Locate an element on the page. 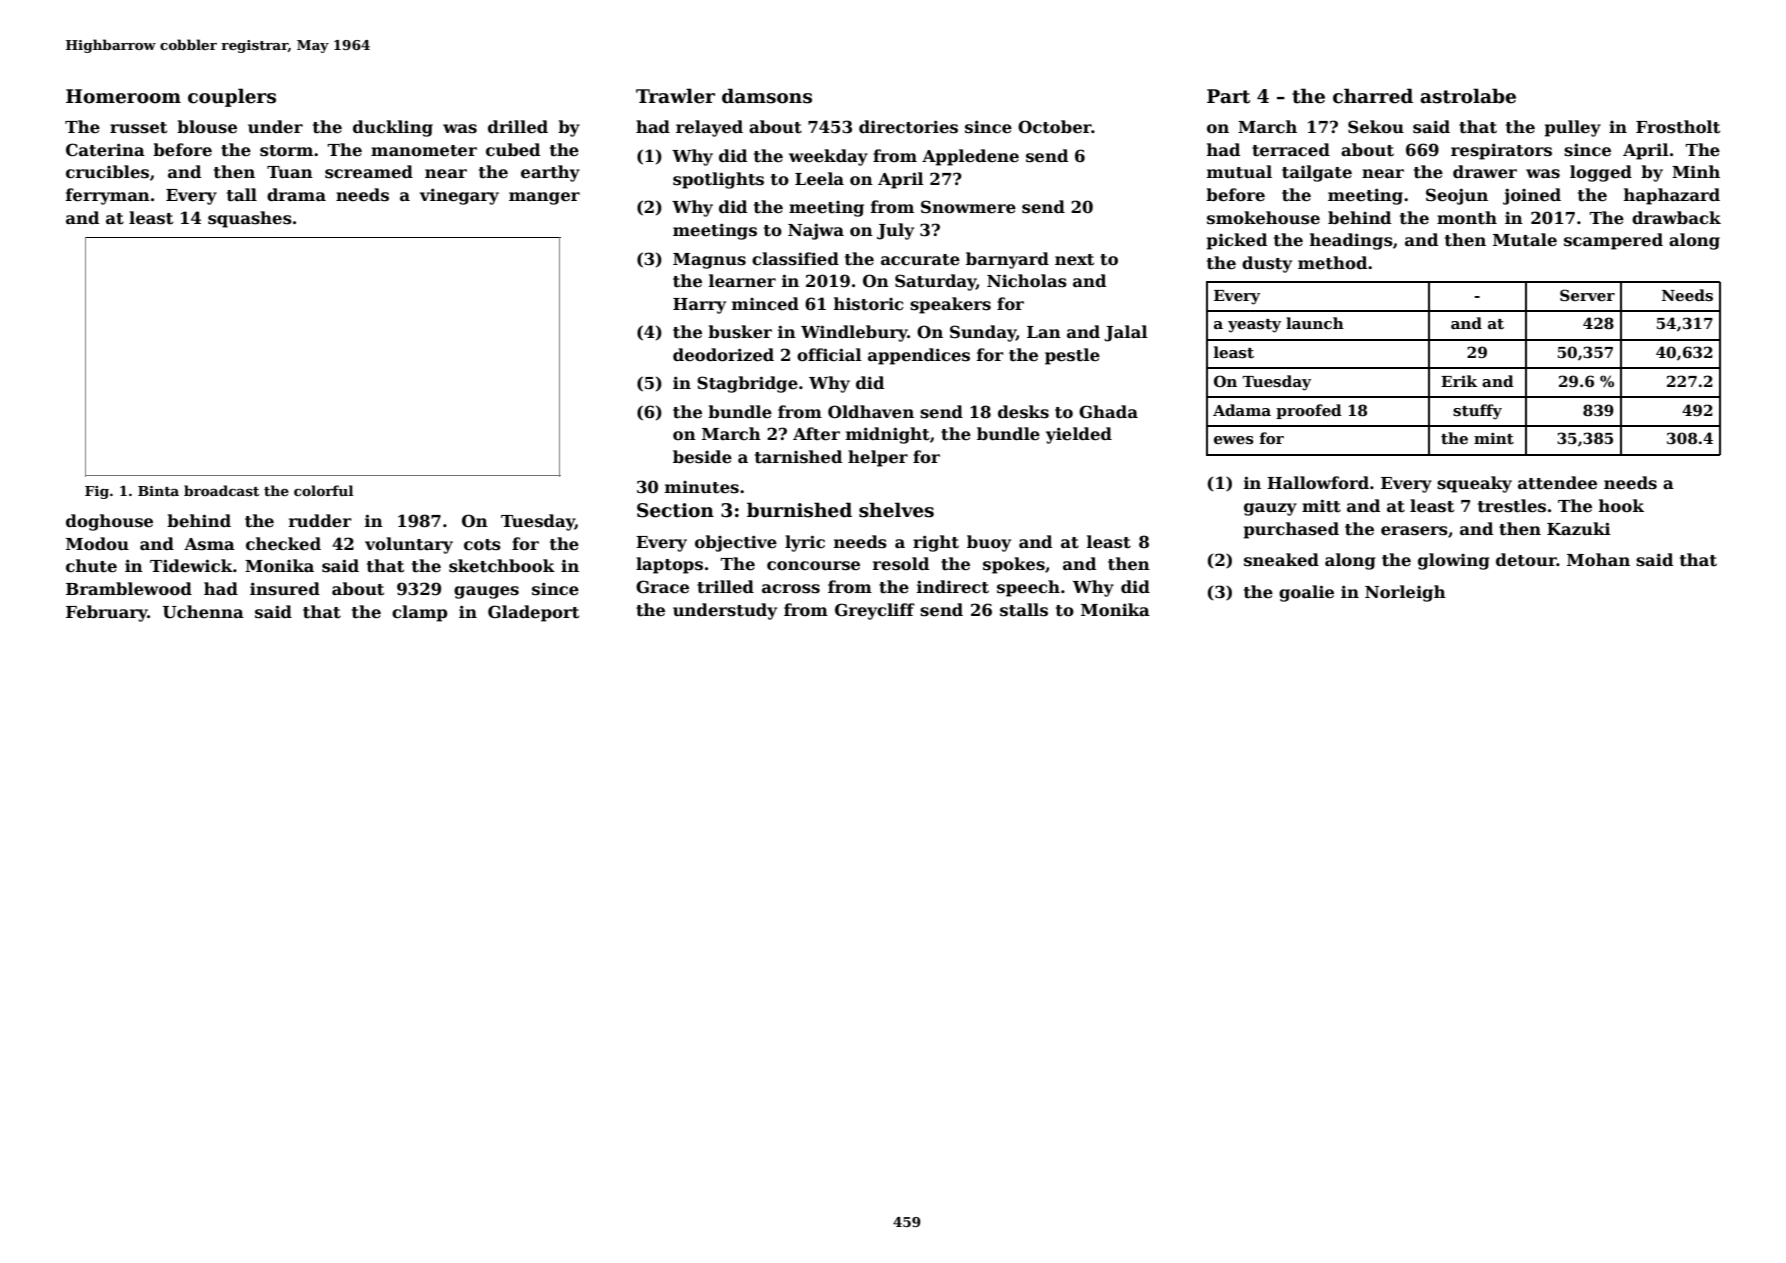  minutes is located at coordinates (702, 487).
